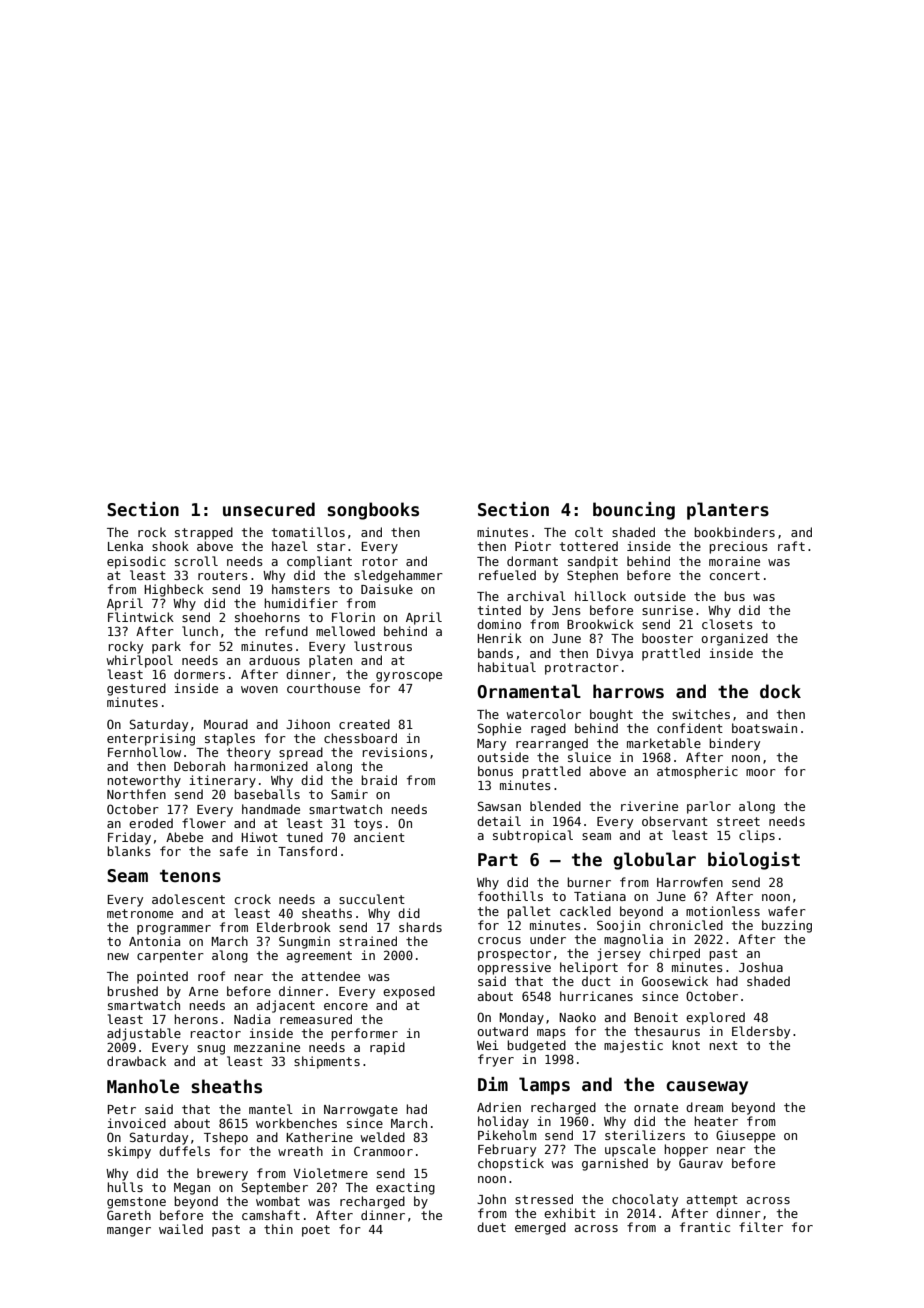 The height and width of the screenshot is (1308, 924). What do you see at coordinates (675, 981) in the screenshot?
I see `Goosewick` at bounding box center [675, 981].
